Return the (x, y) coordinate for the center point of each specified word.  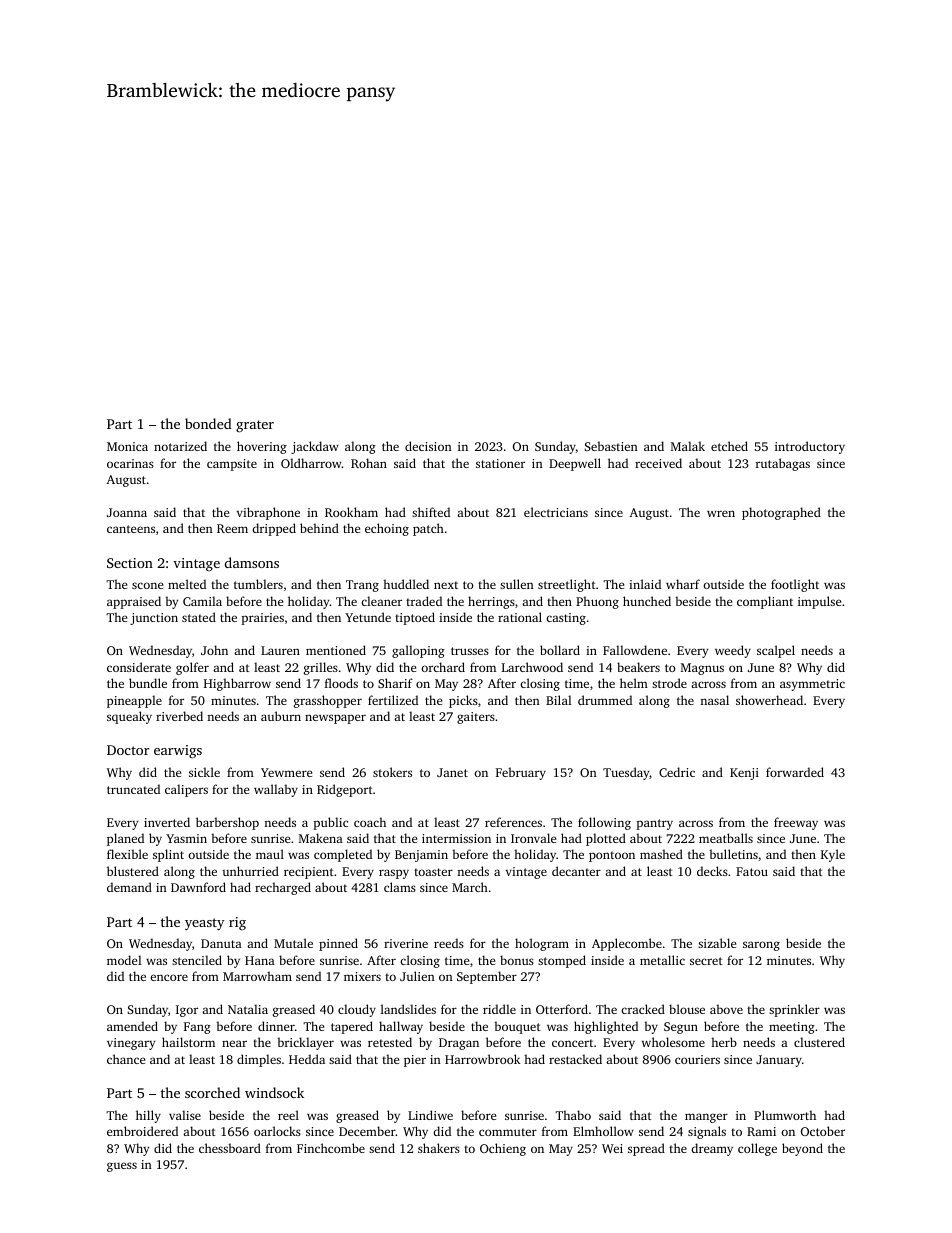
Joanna (127, 512)
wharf (683, 584)
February (521, 773)
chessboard (230, 1148)
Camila (202, 601)
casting (566, 619)
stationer (500, 463)
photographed (781, 513)
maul (270, 854)
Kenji (744, 774)
